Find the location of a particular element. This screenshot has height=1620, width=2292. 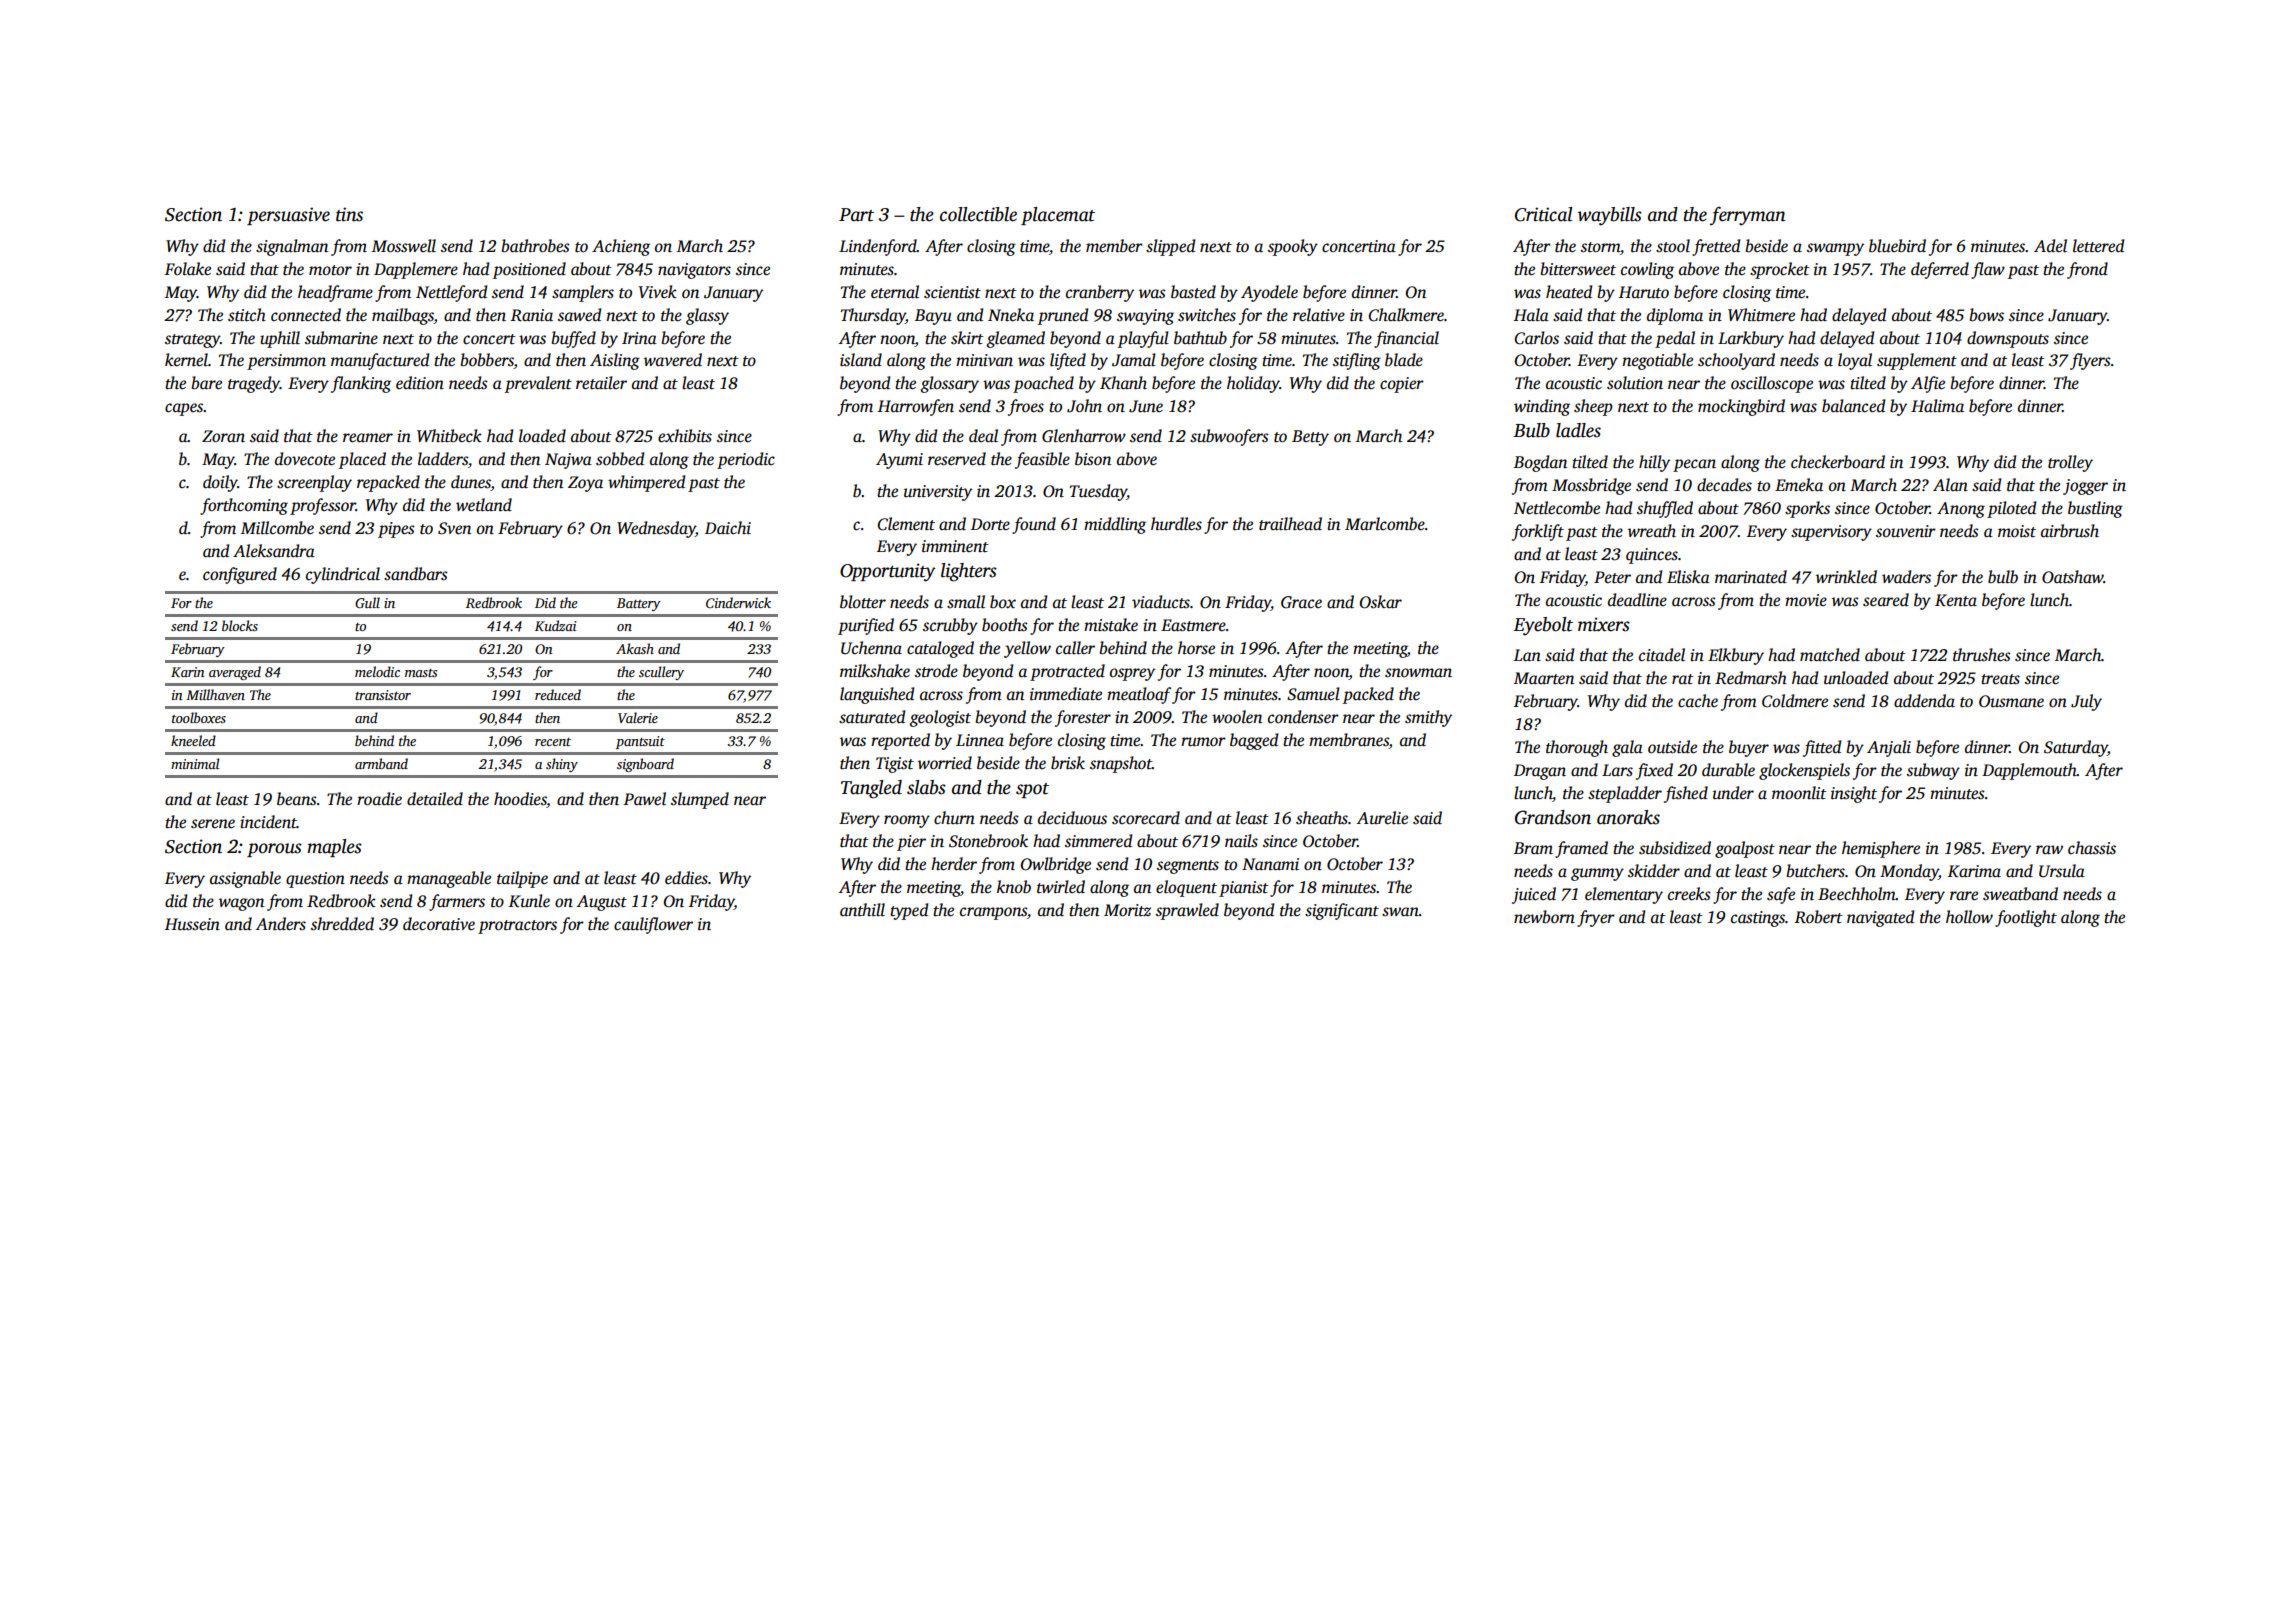

bows is located at coordinates (1986, 315).
